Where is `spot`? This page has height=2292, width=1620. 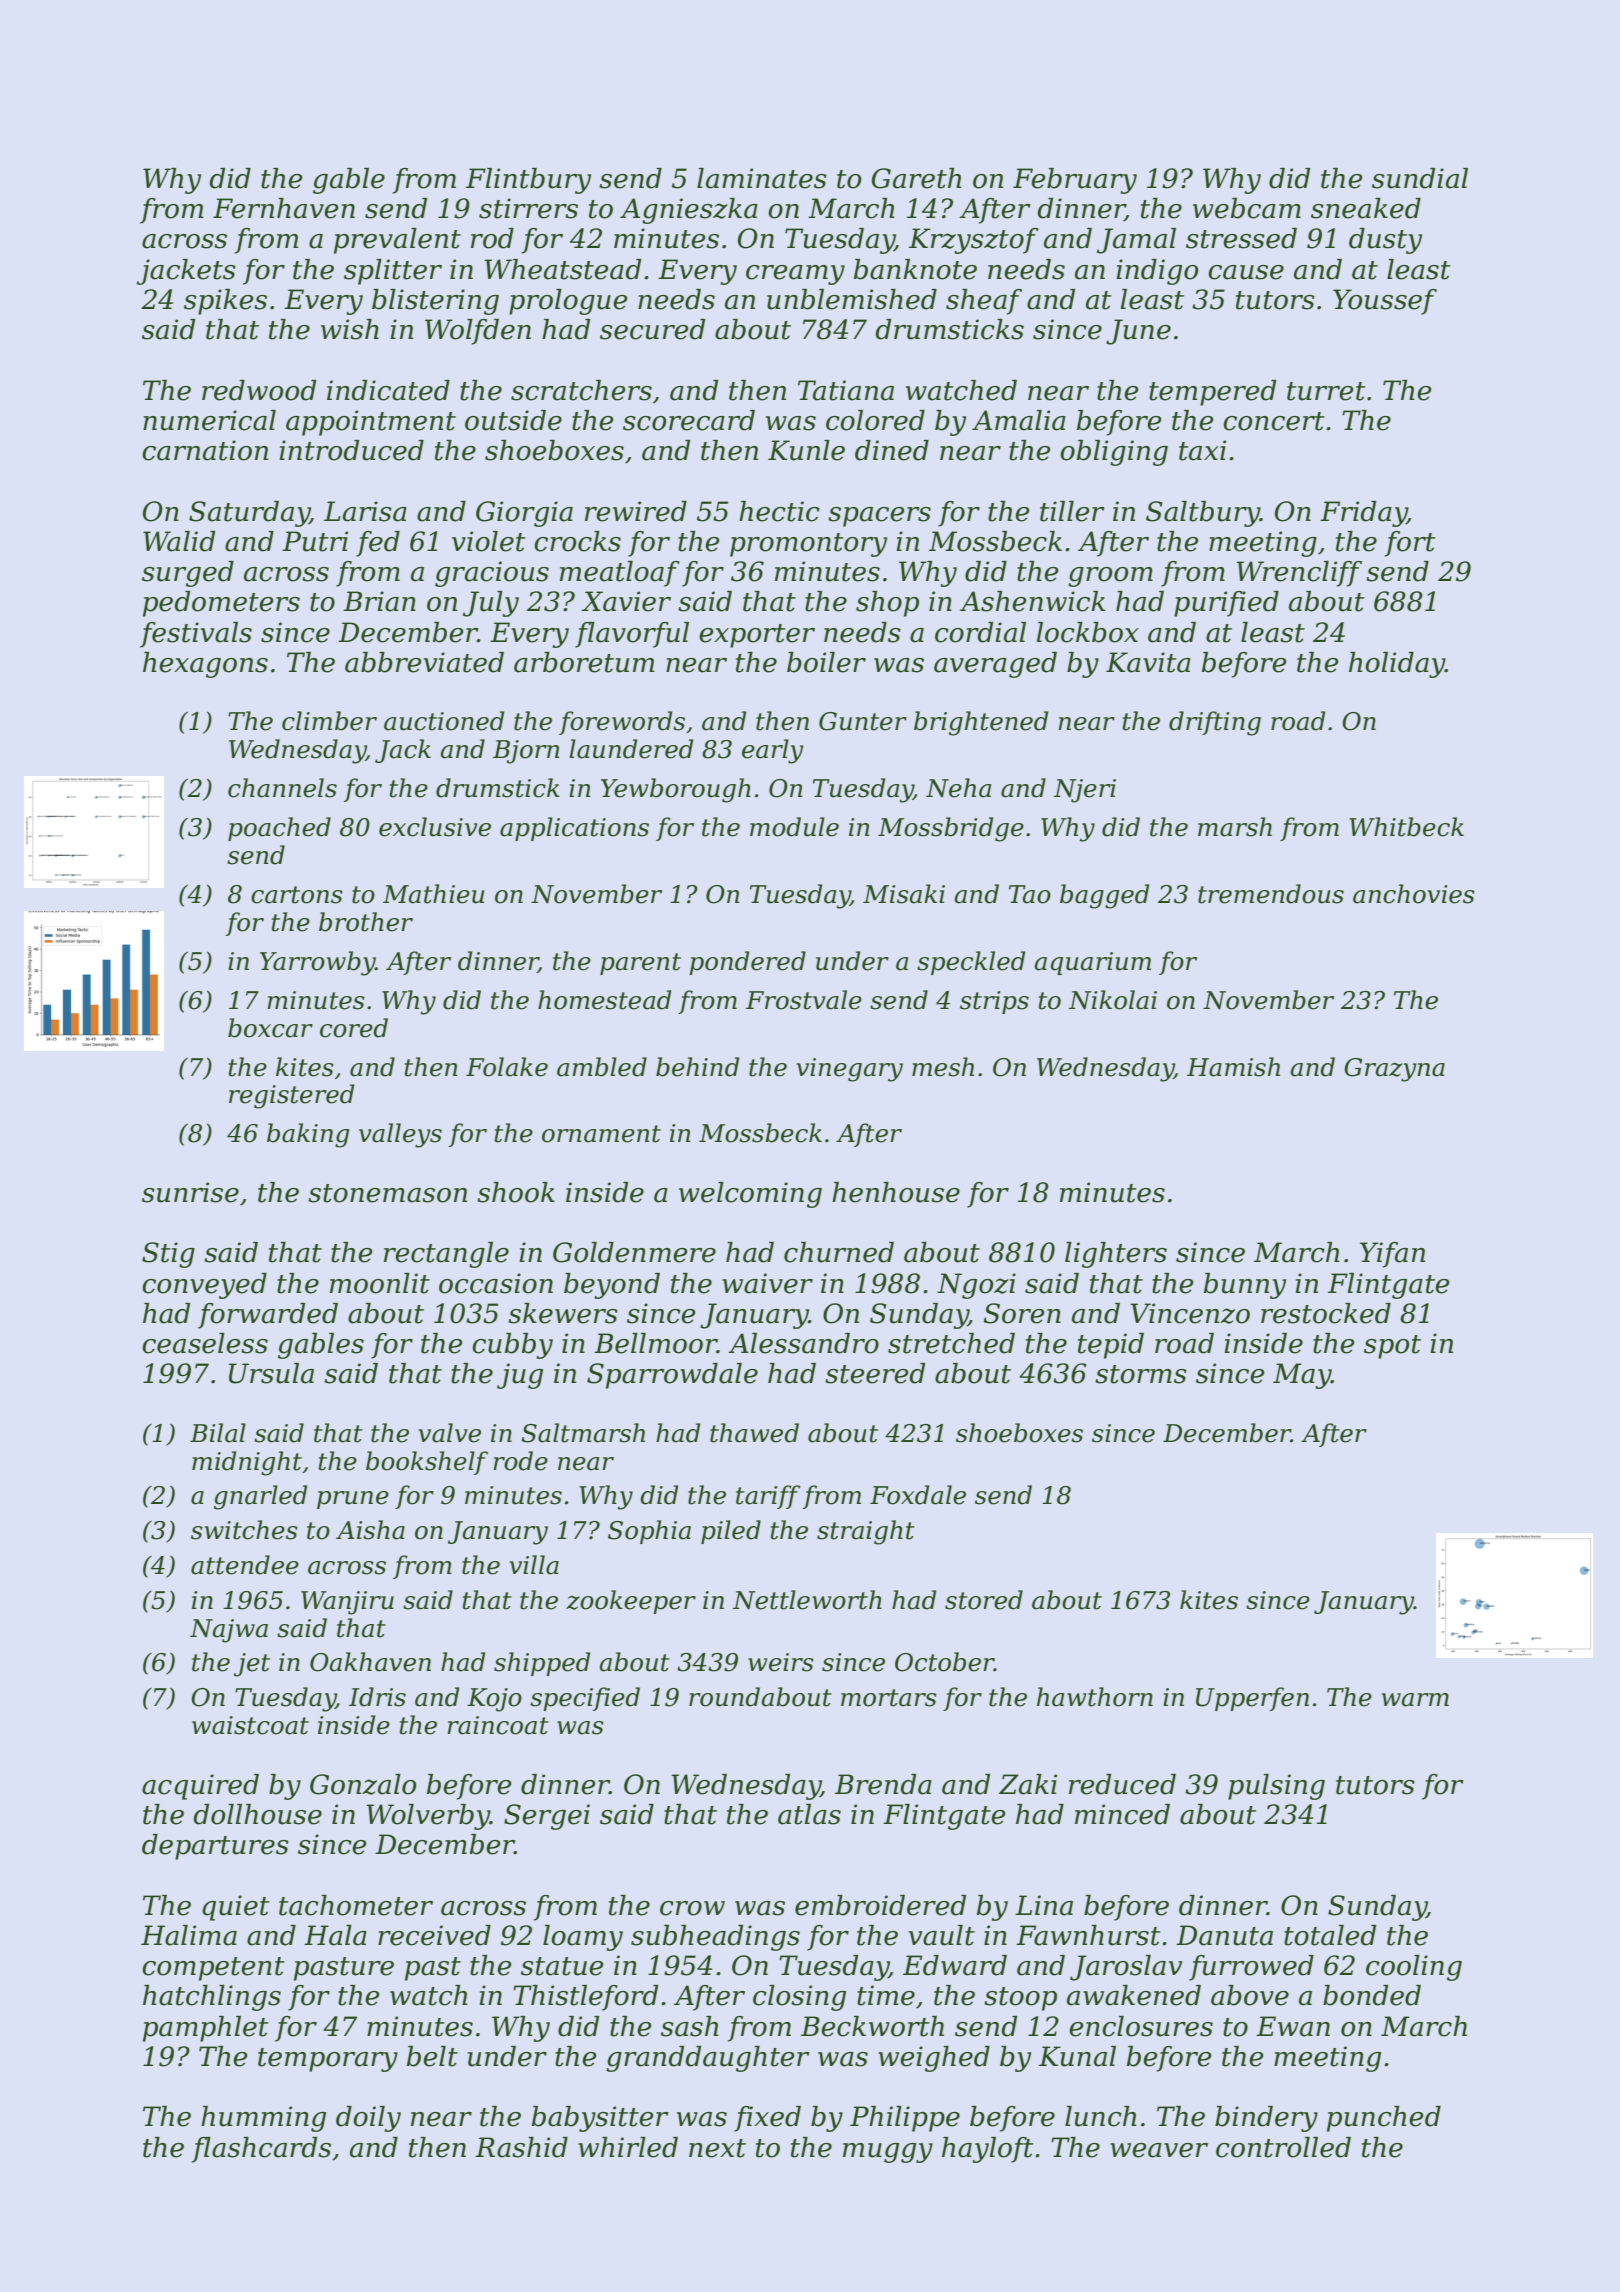
spot is located at coordinates (1392, 1347).
